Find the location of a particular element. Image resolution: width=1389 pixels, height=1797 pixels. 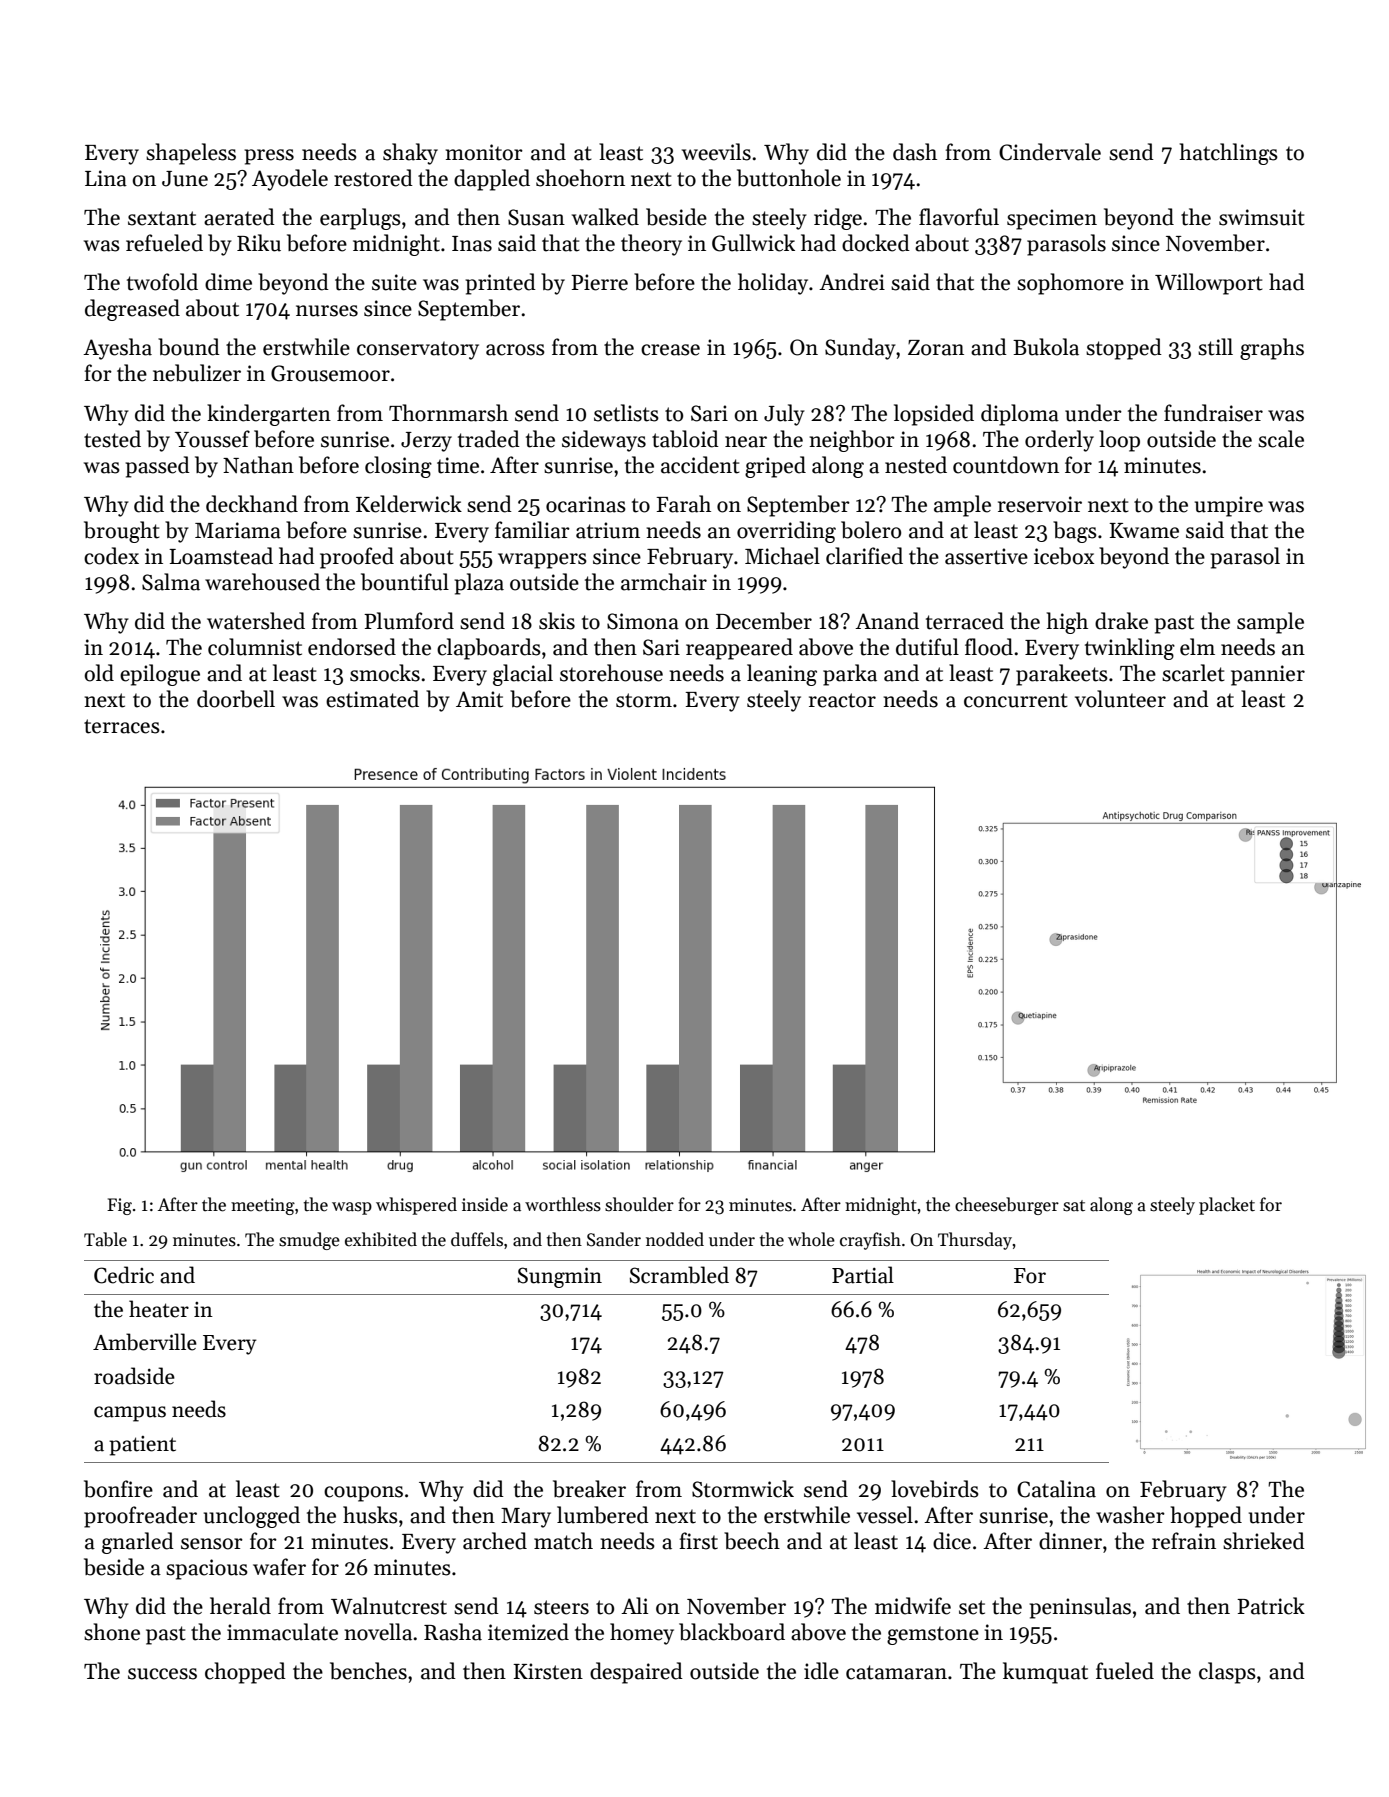

cheeseburger is located at coordinates (1007, 1206).
